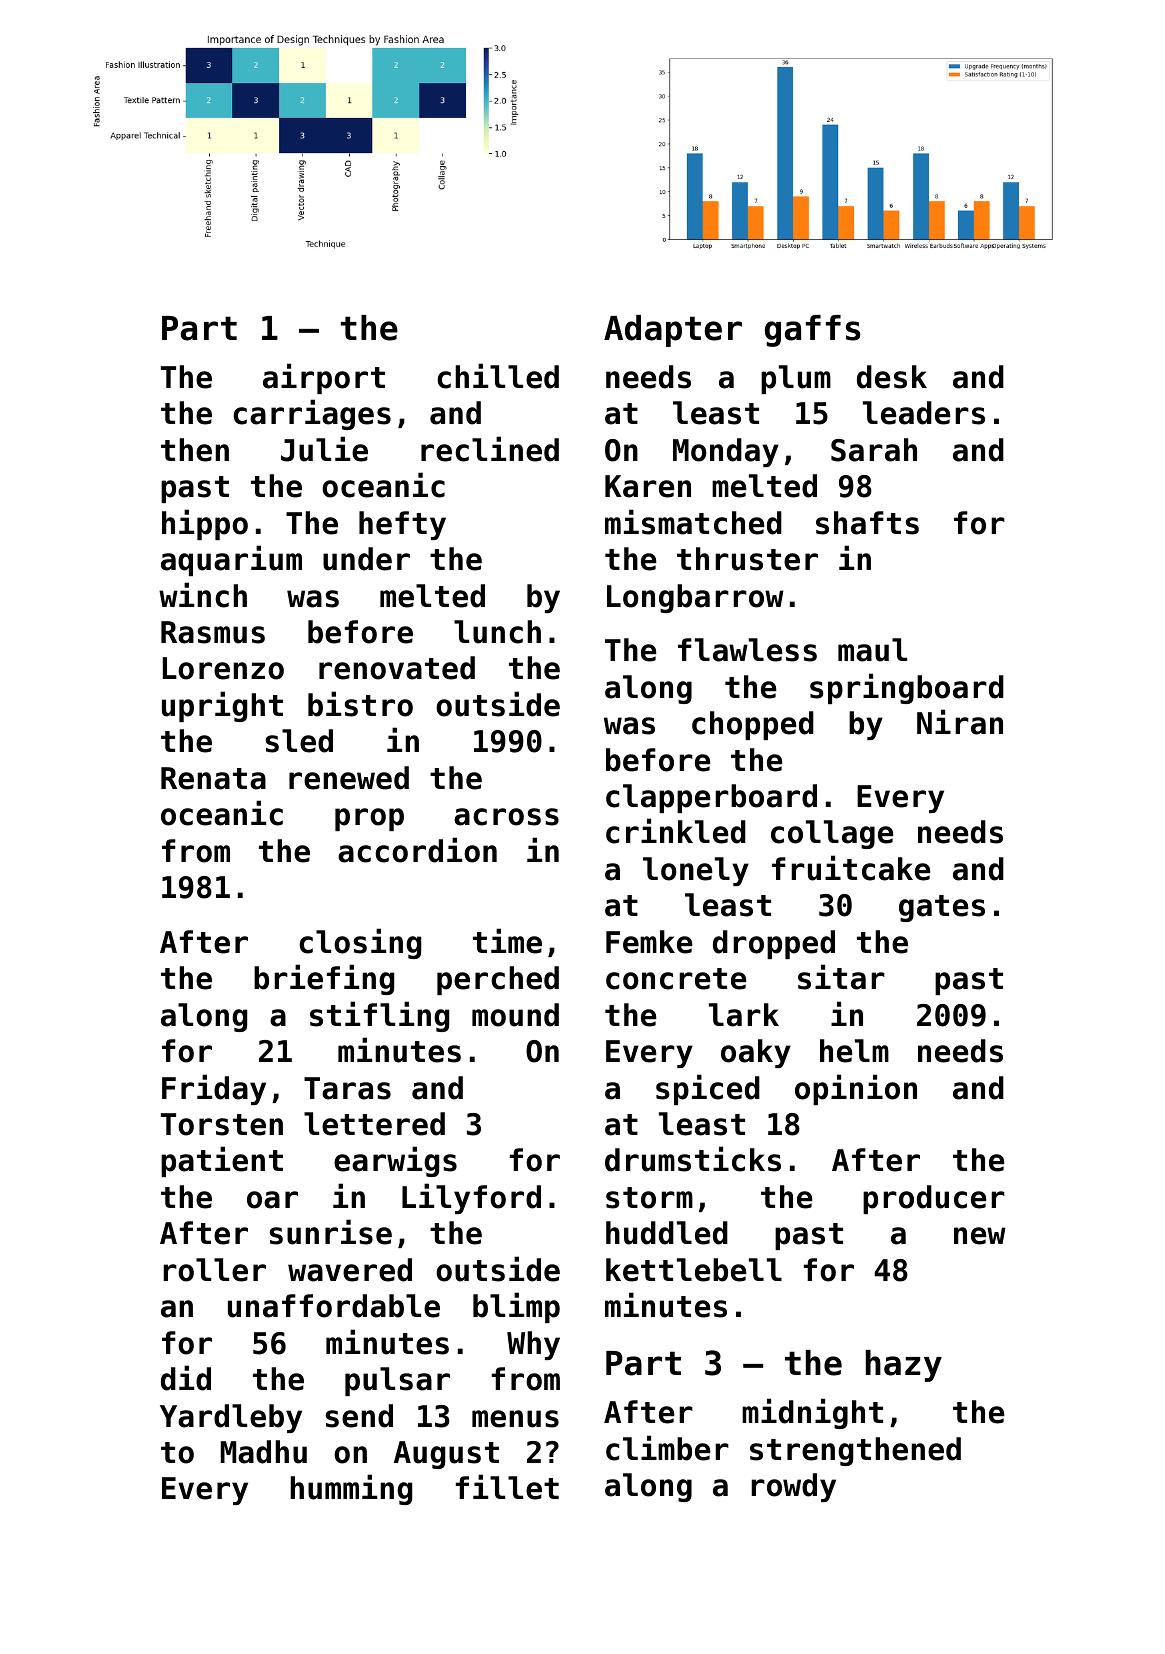 Image resolution: width=1165 pixels, height=1654 pixels. Describe the element at coordinates (334, 1306) in the screenshot. I see `unaffordable` at that location.
